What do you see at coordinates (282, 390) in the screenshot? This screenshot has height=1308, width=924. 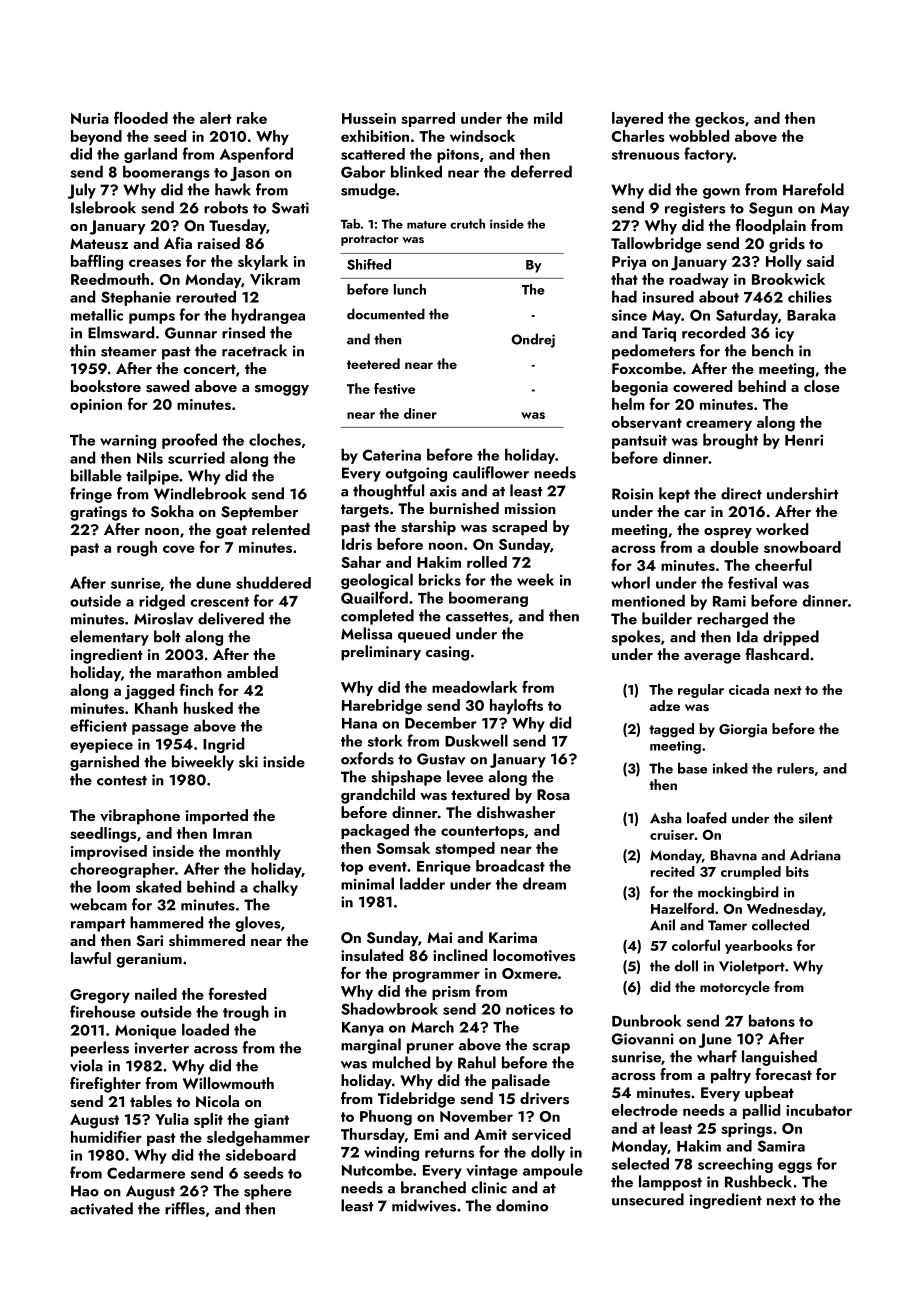 I see `smoggy` at bounding box center [282, 390].
